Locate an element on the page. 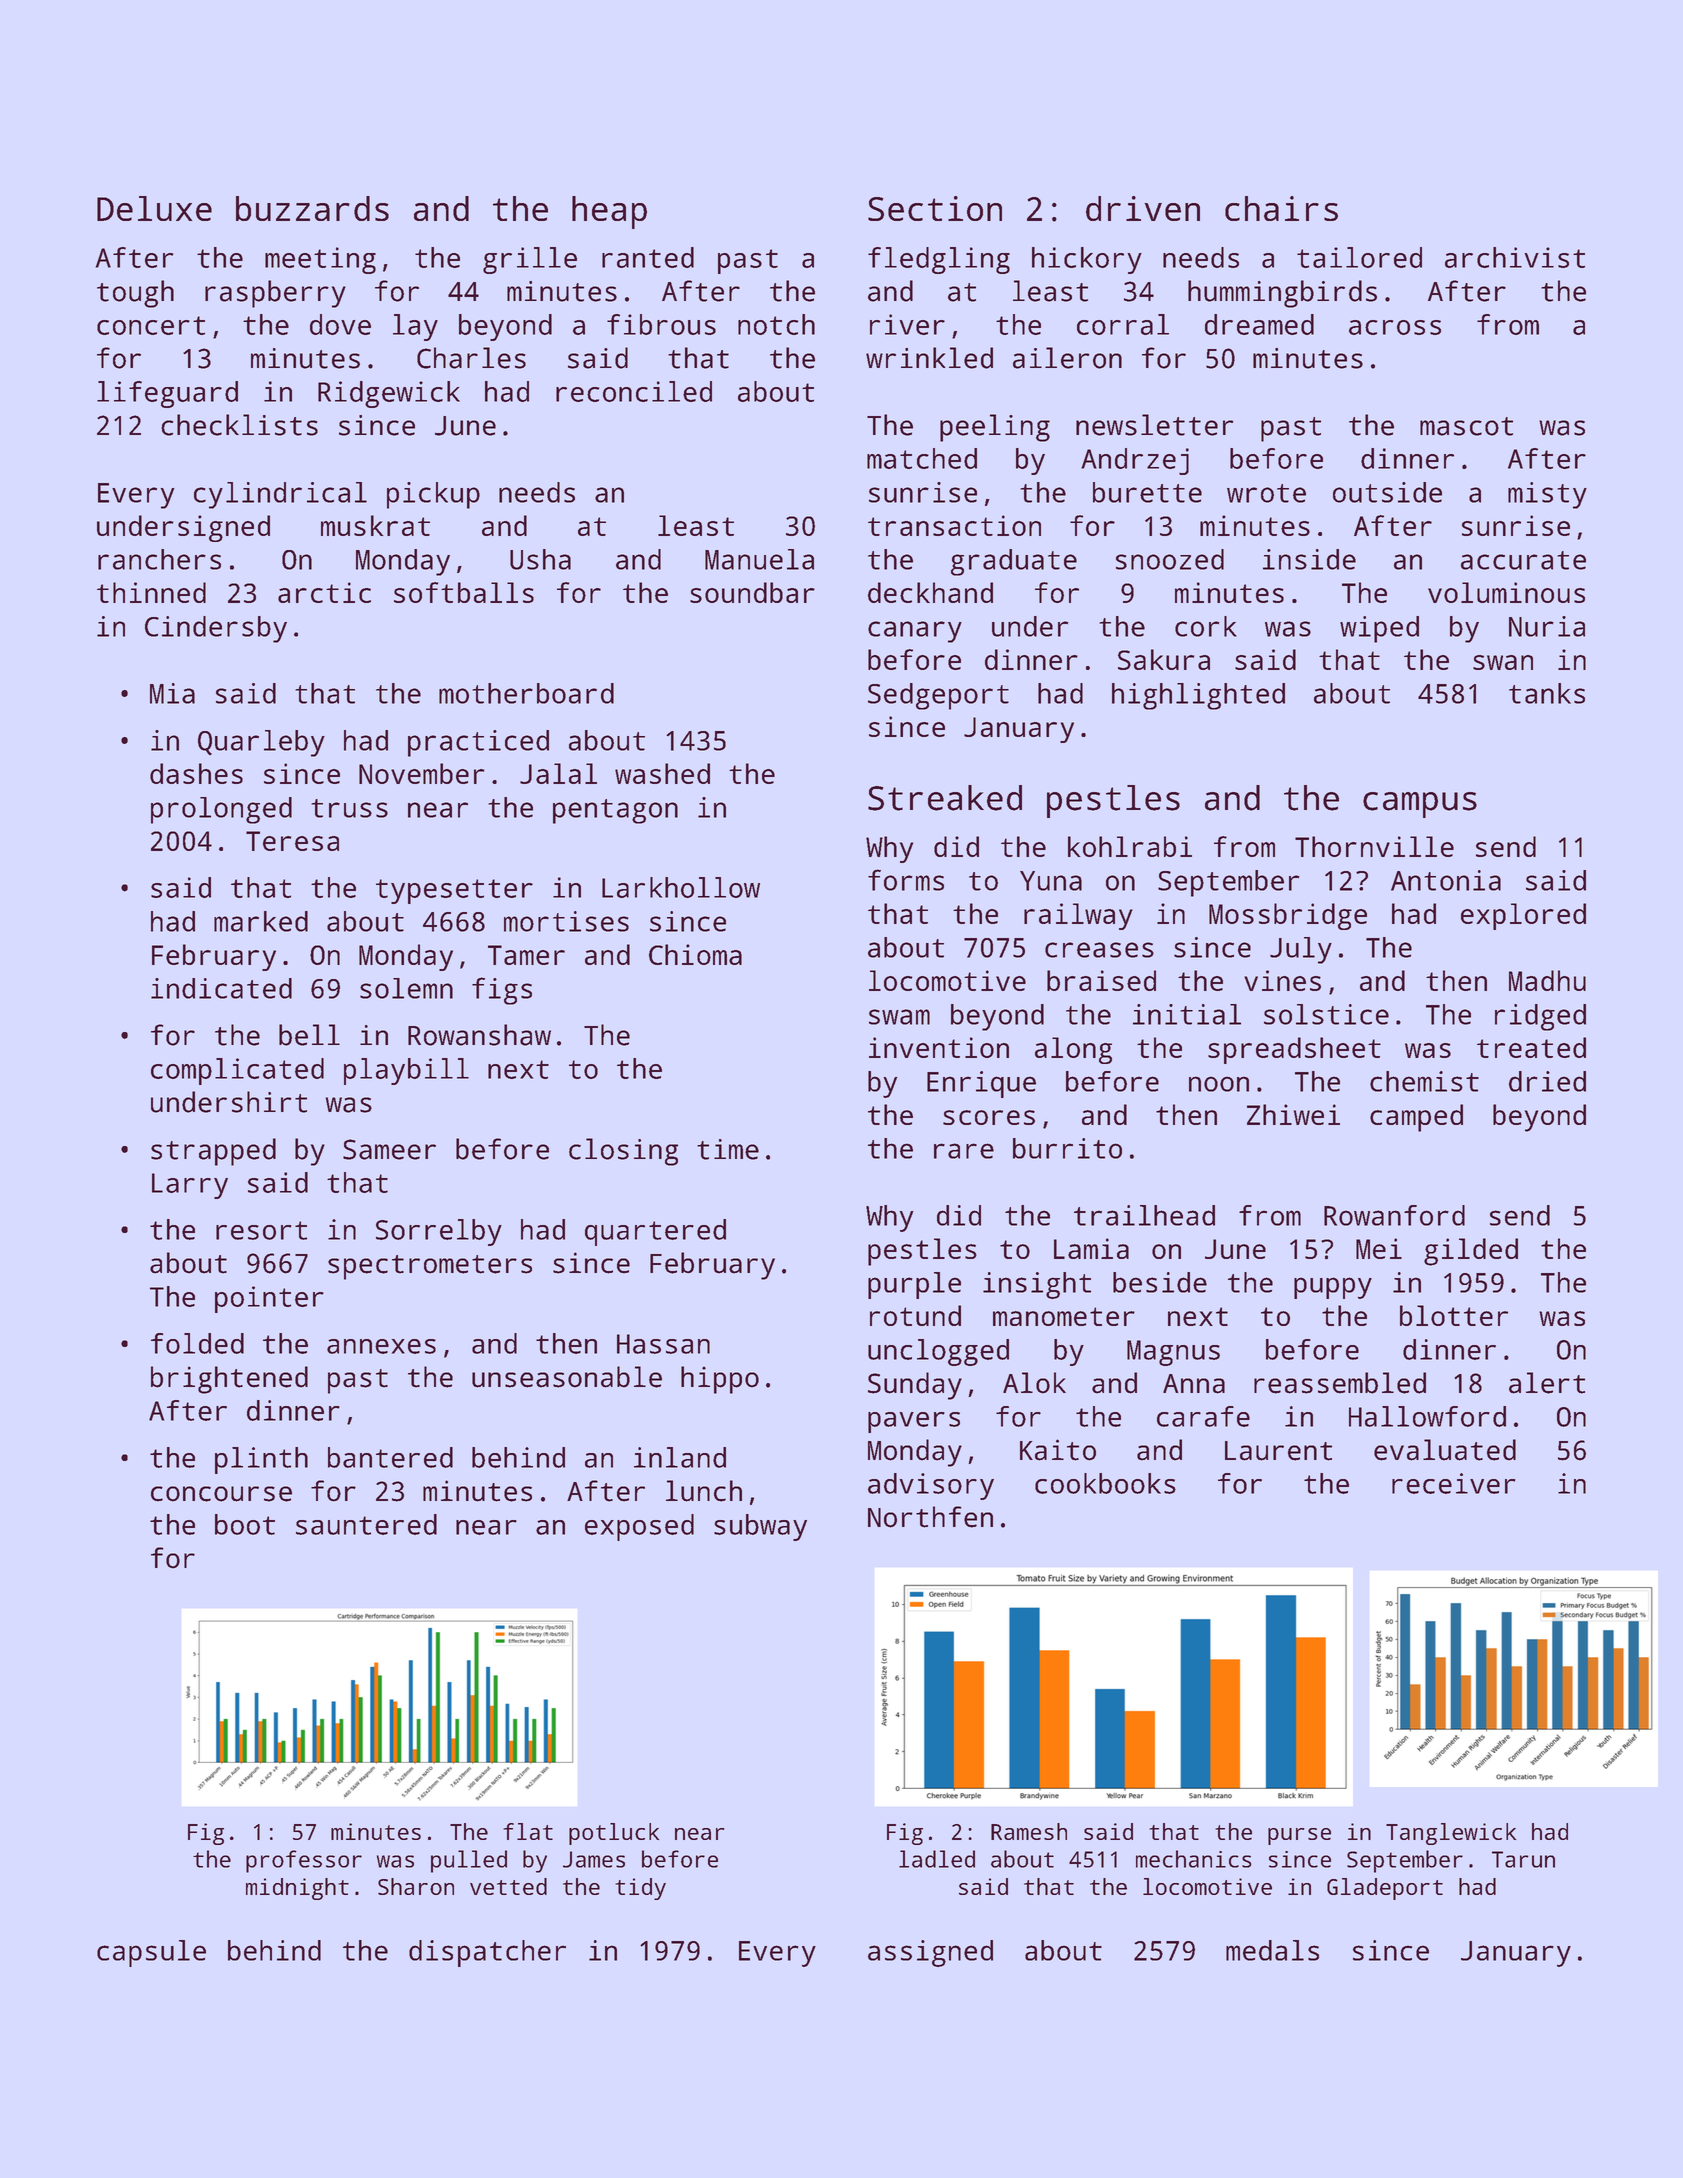 This page has width=1683, height=2178. folded is located at coordinates (197, 1343).
